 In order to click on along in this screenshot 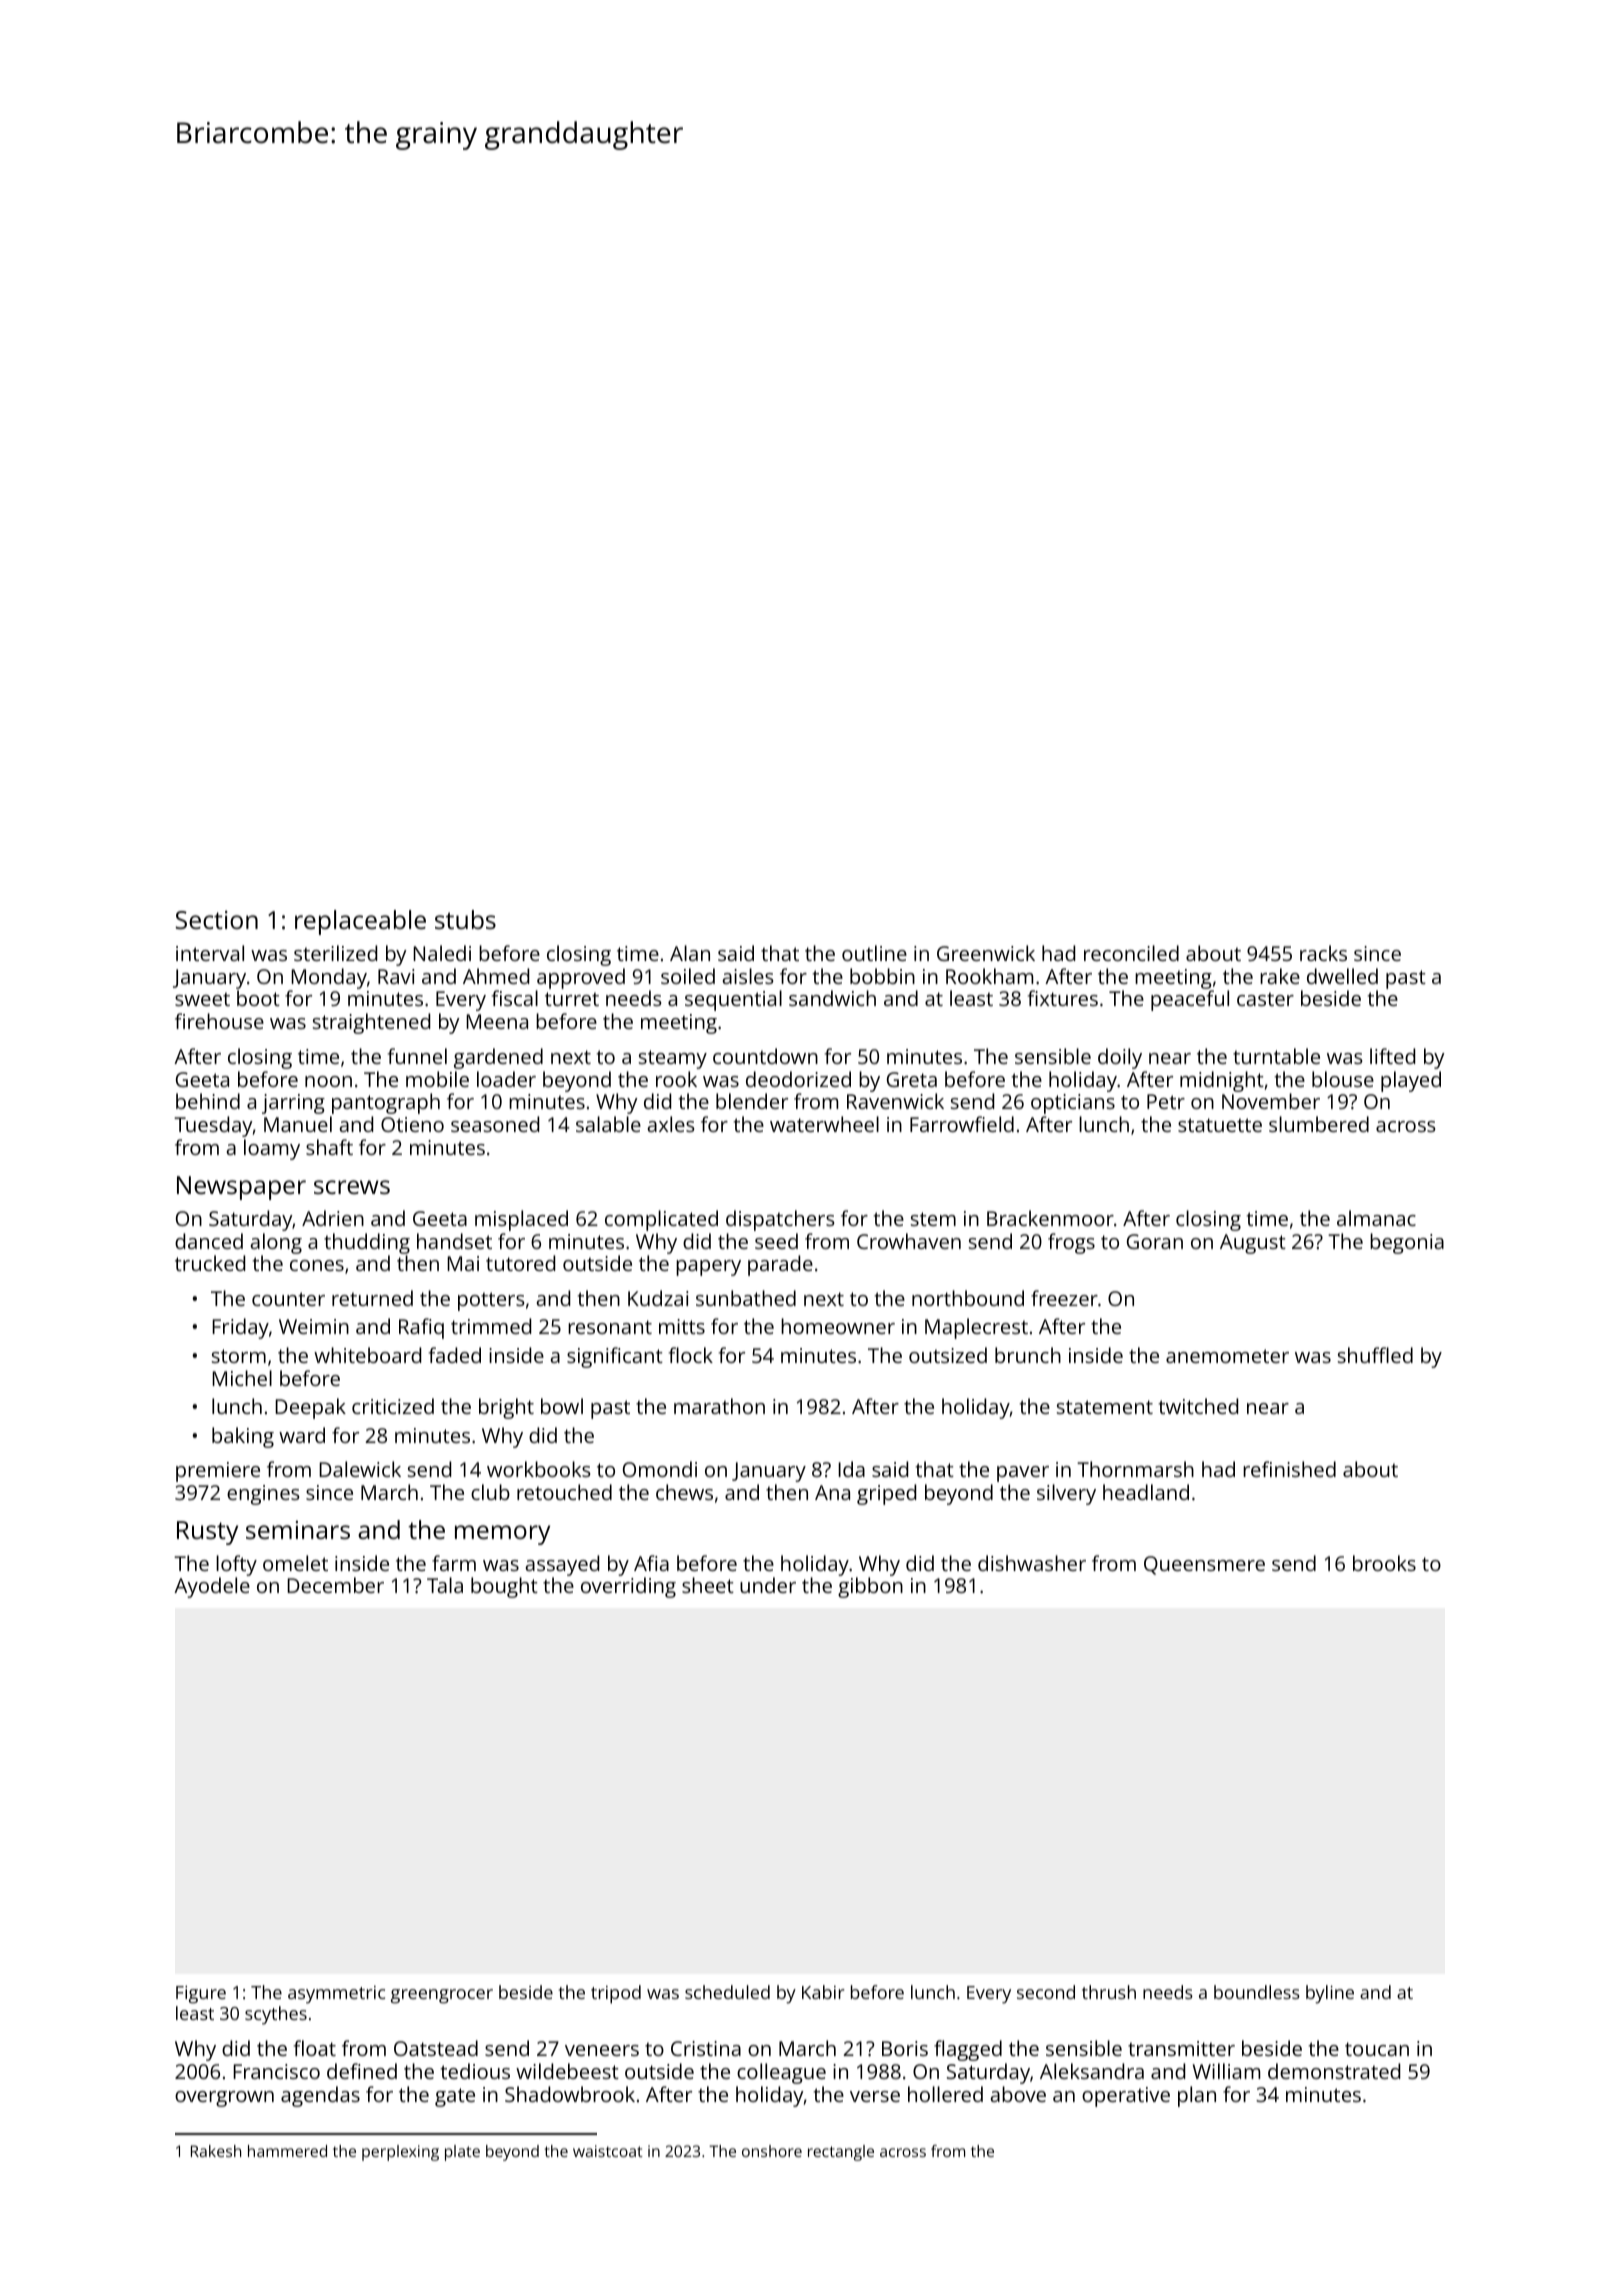, I will do `click(276, 1243)`.
